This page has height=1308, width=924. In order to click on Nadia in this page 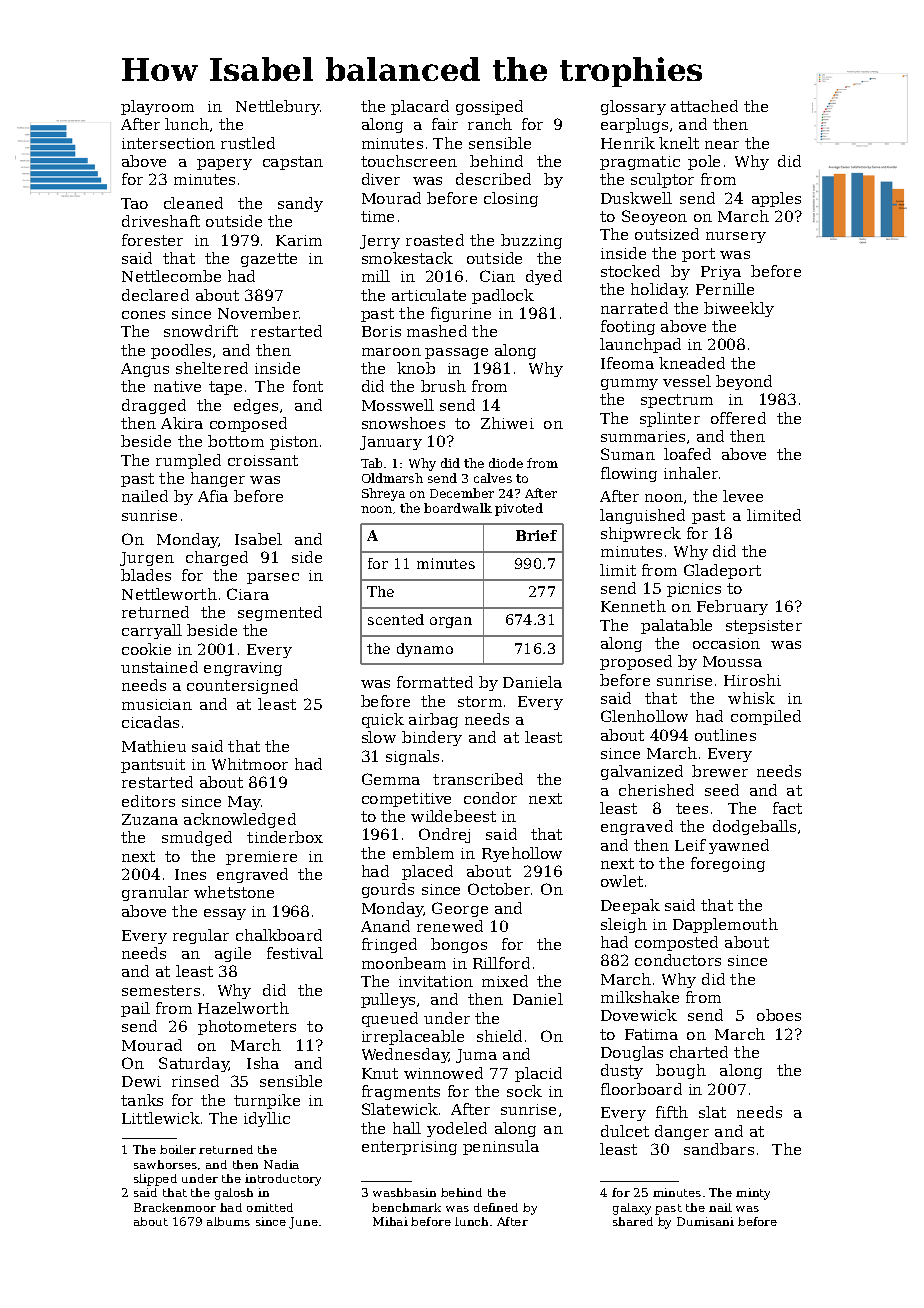, I will do `click(281, 1164)`.
